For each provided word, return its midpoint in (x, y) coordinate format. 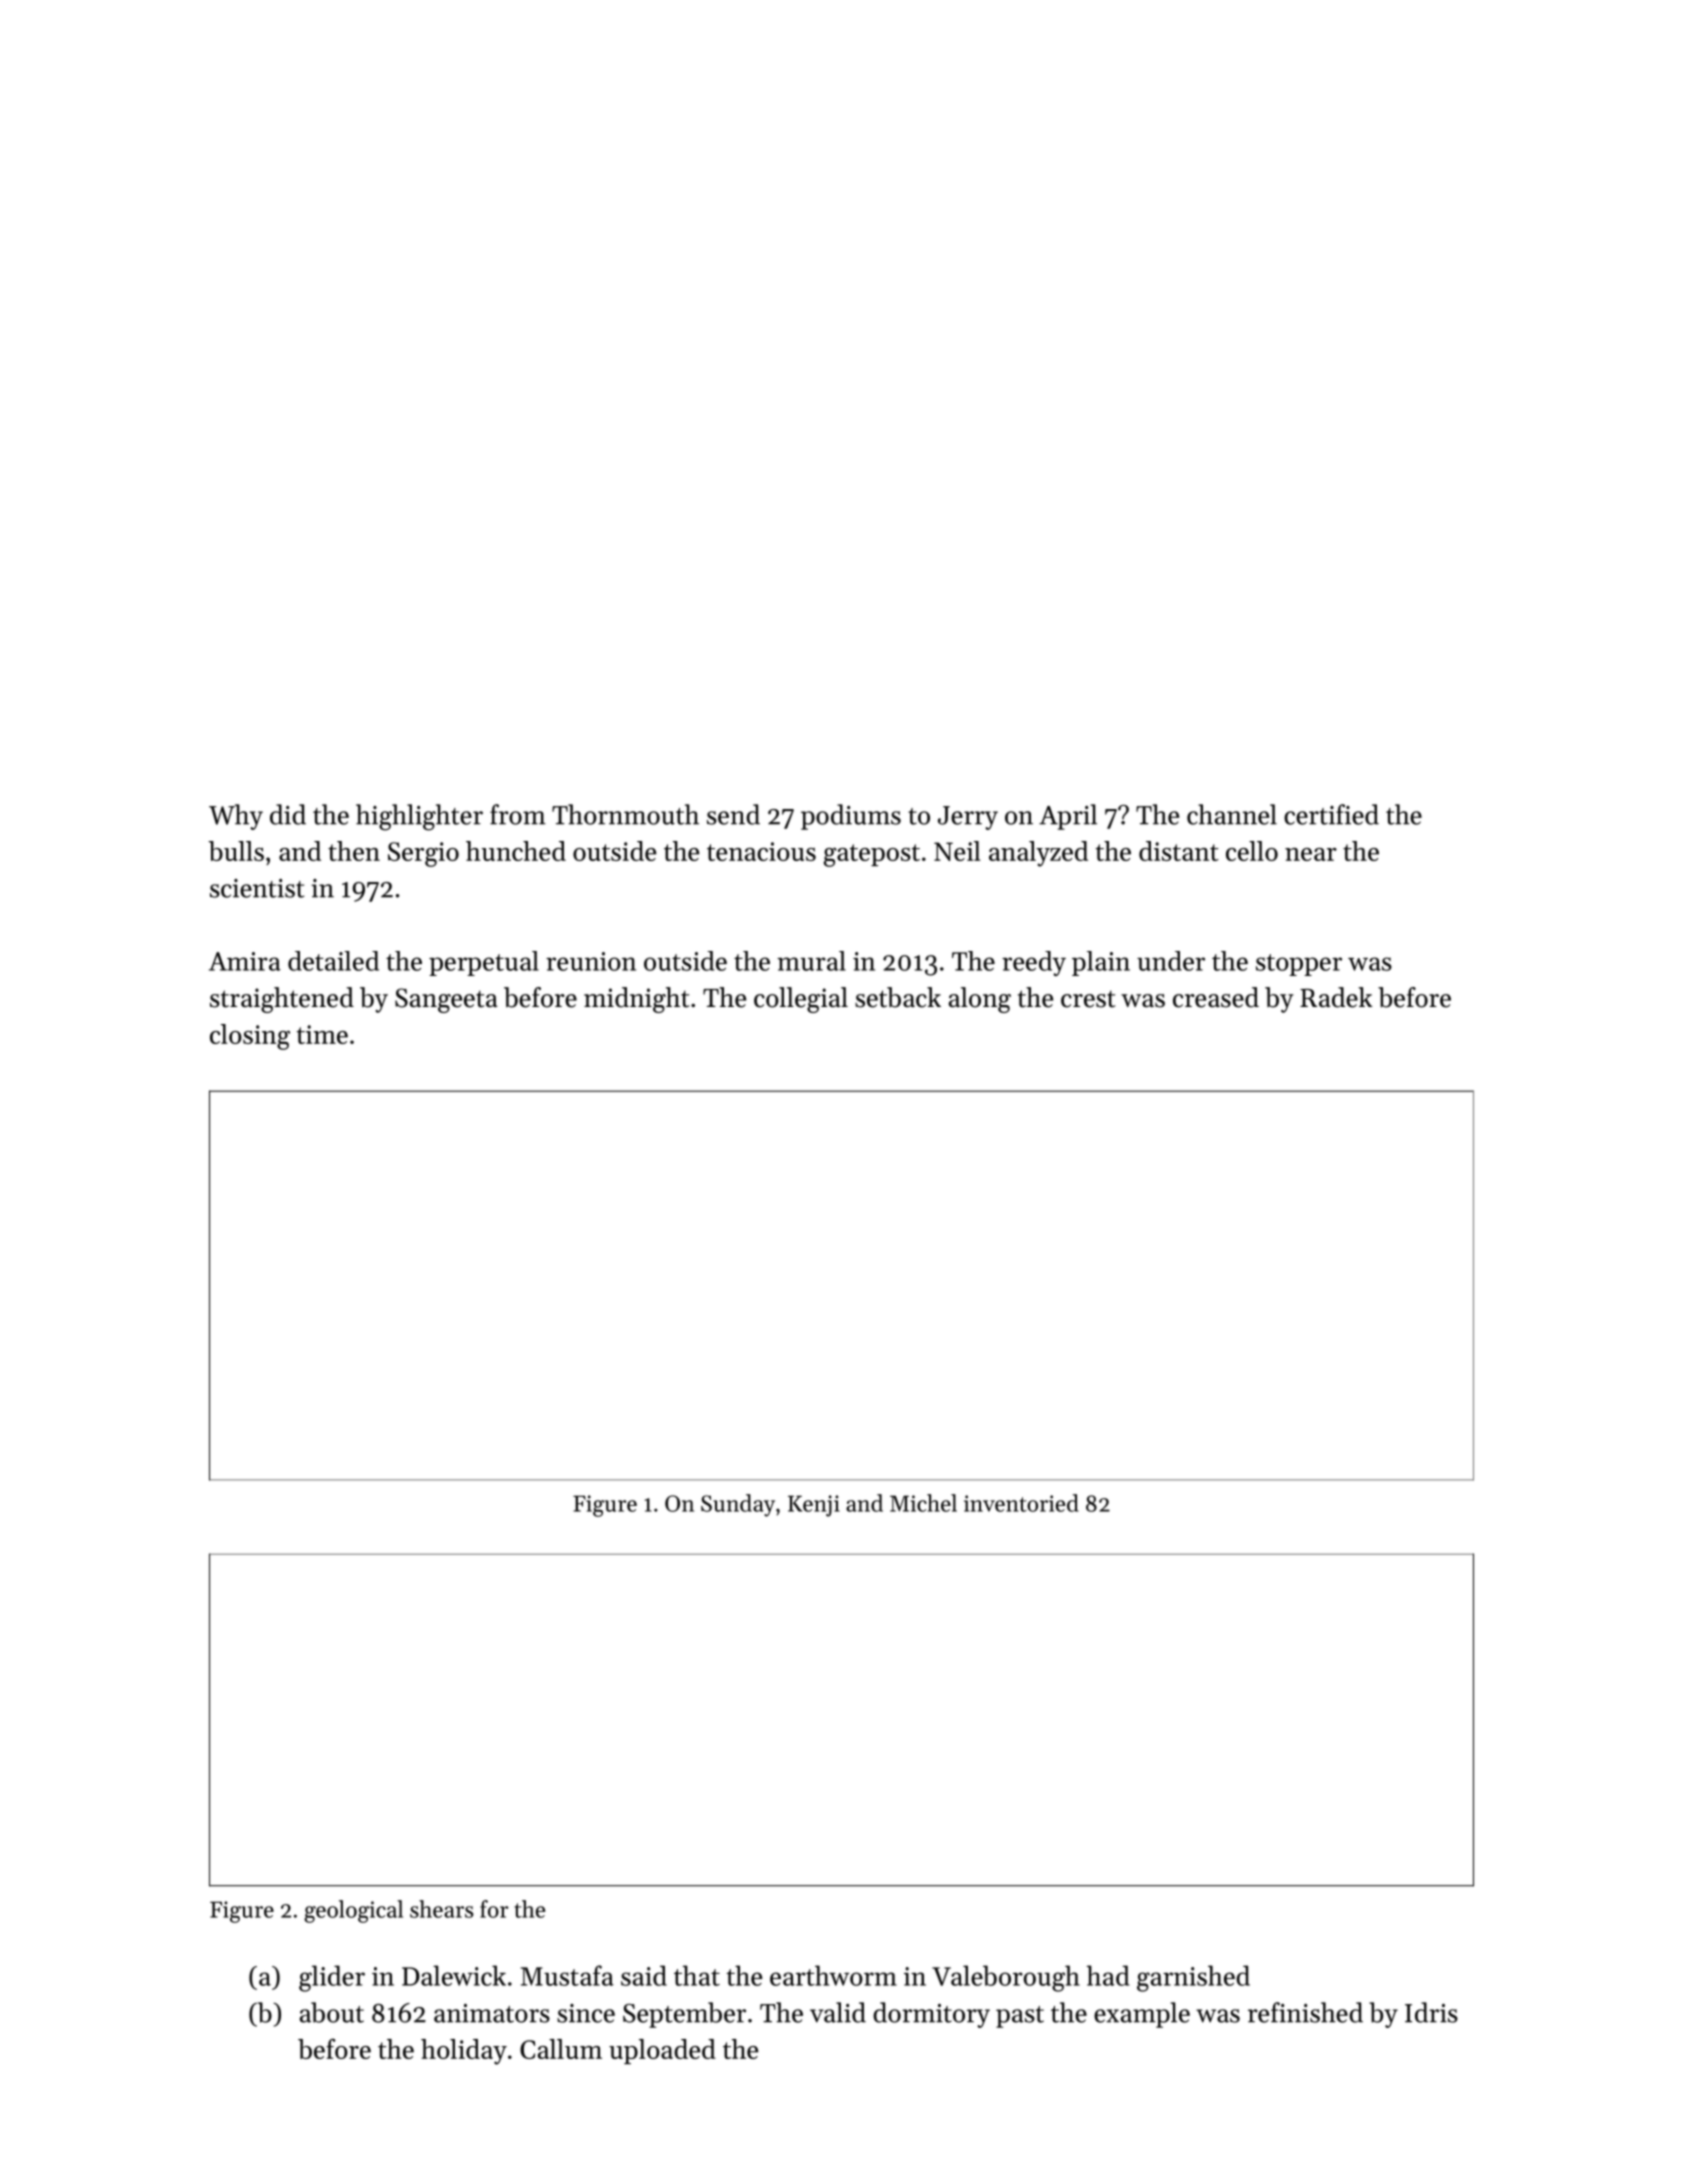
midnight (636, 1000)
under (1171, 961)
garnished (1193, 1978)
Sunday (738, 1505)
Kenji (814, 1506)
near (1311, 854)
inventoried (1021, 1503)
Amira (245, 961)
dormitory (931, 2015)
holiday (464, 2052)
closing (250, 1037)
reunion (591, 961)
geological (353, 1911)
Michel (923, 1503)
